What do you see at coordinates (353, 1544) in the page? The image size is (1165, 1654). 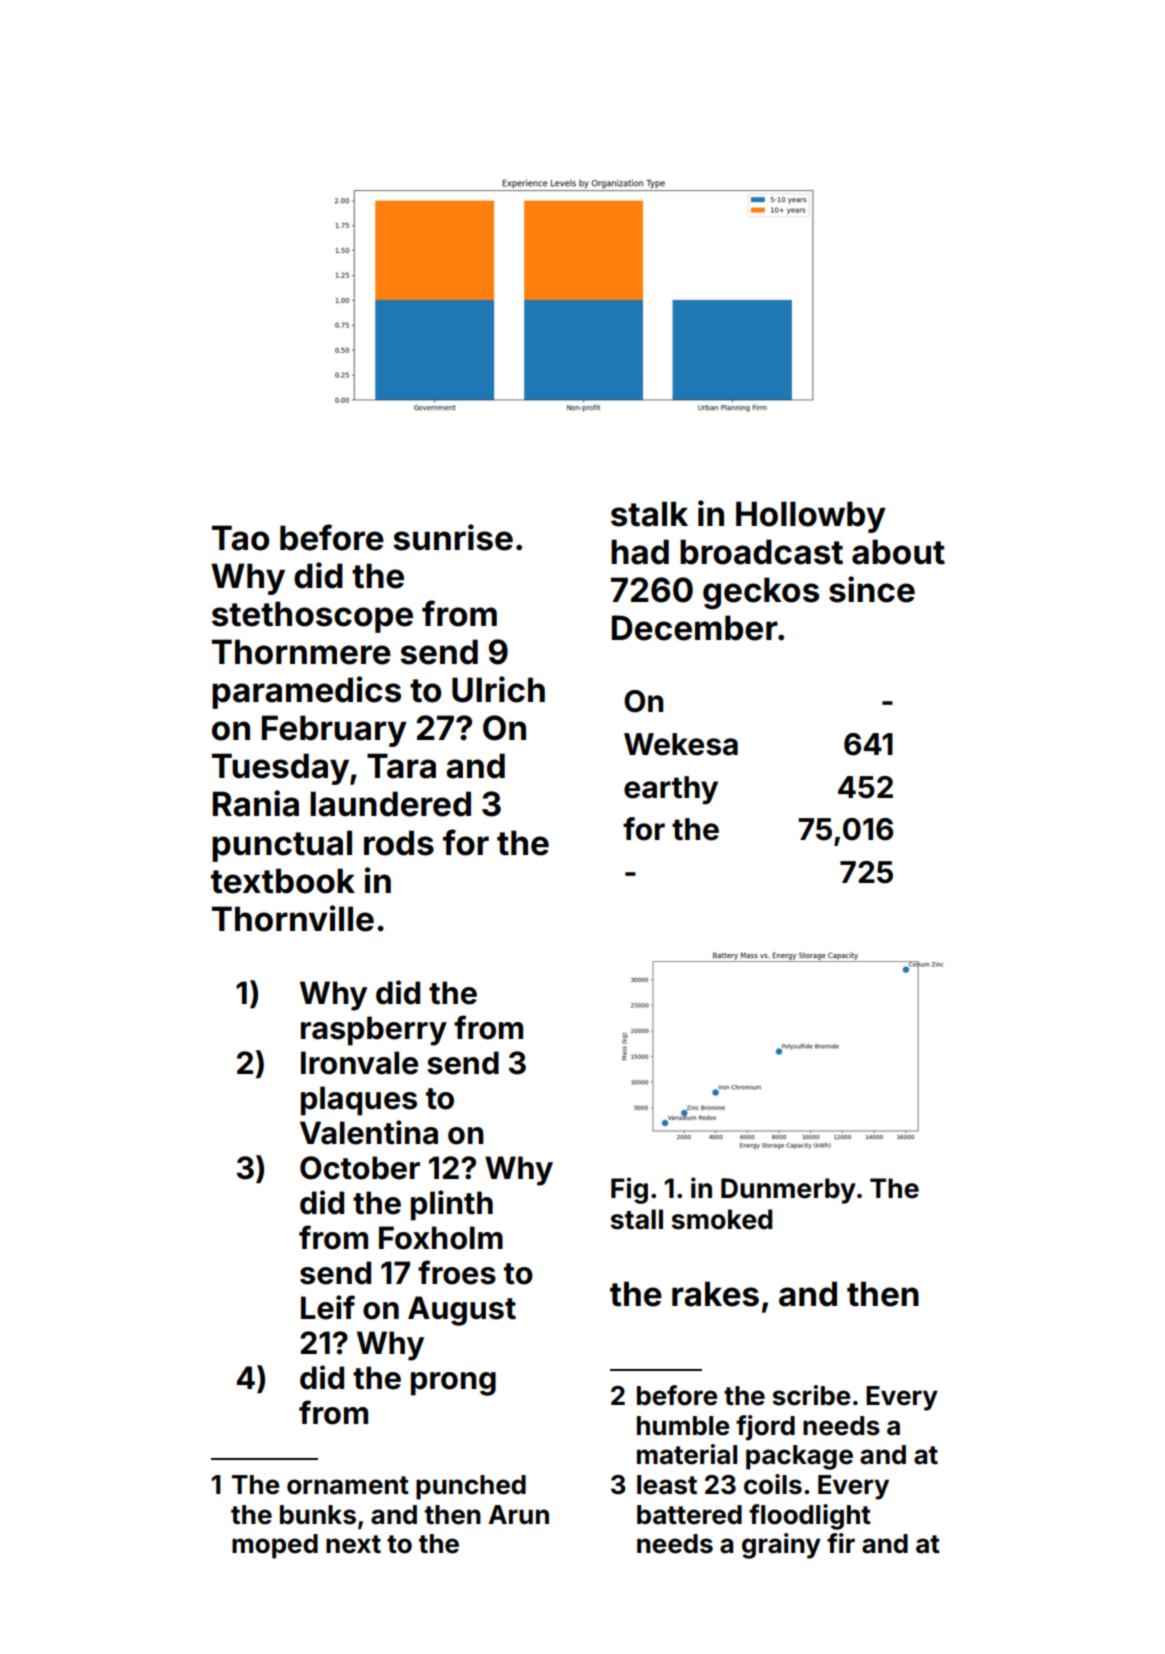 I see `next` at bounding box center [353, 1544].
